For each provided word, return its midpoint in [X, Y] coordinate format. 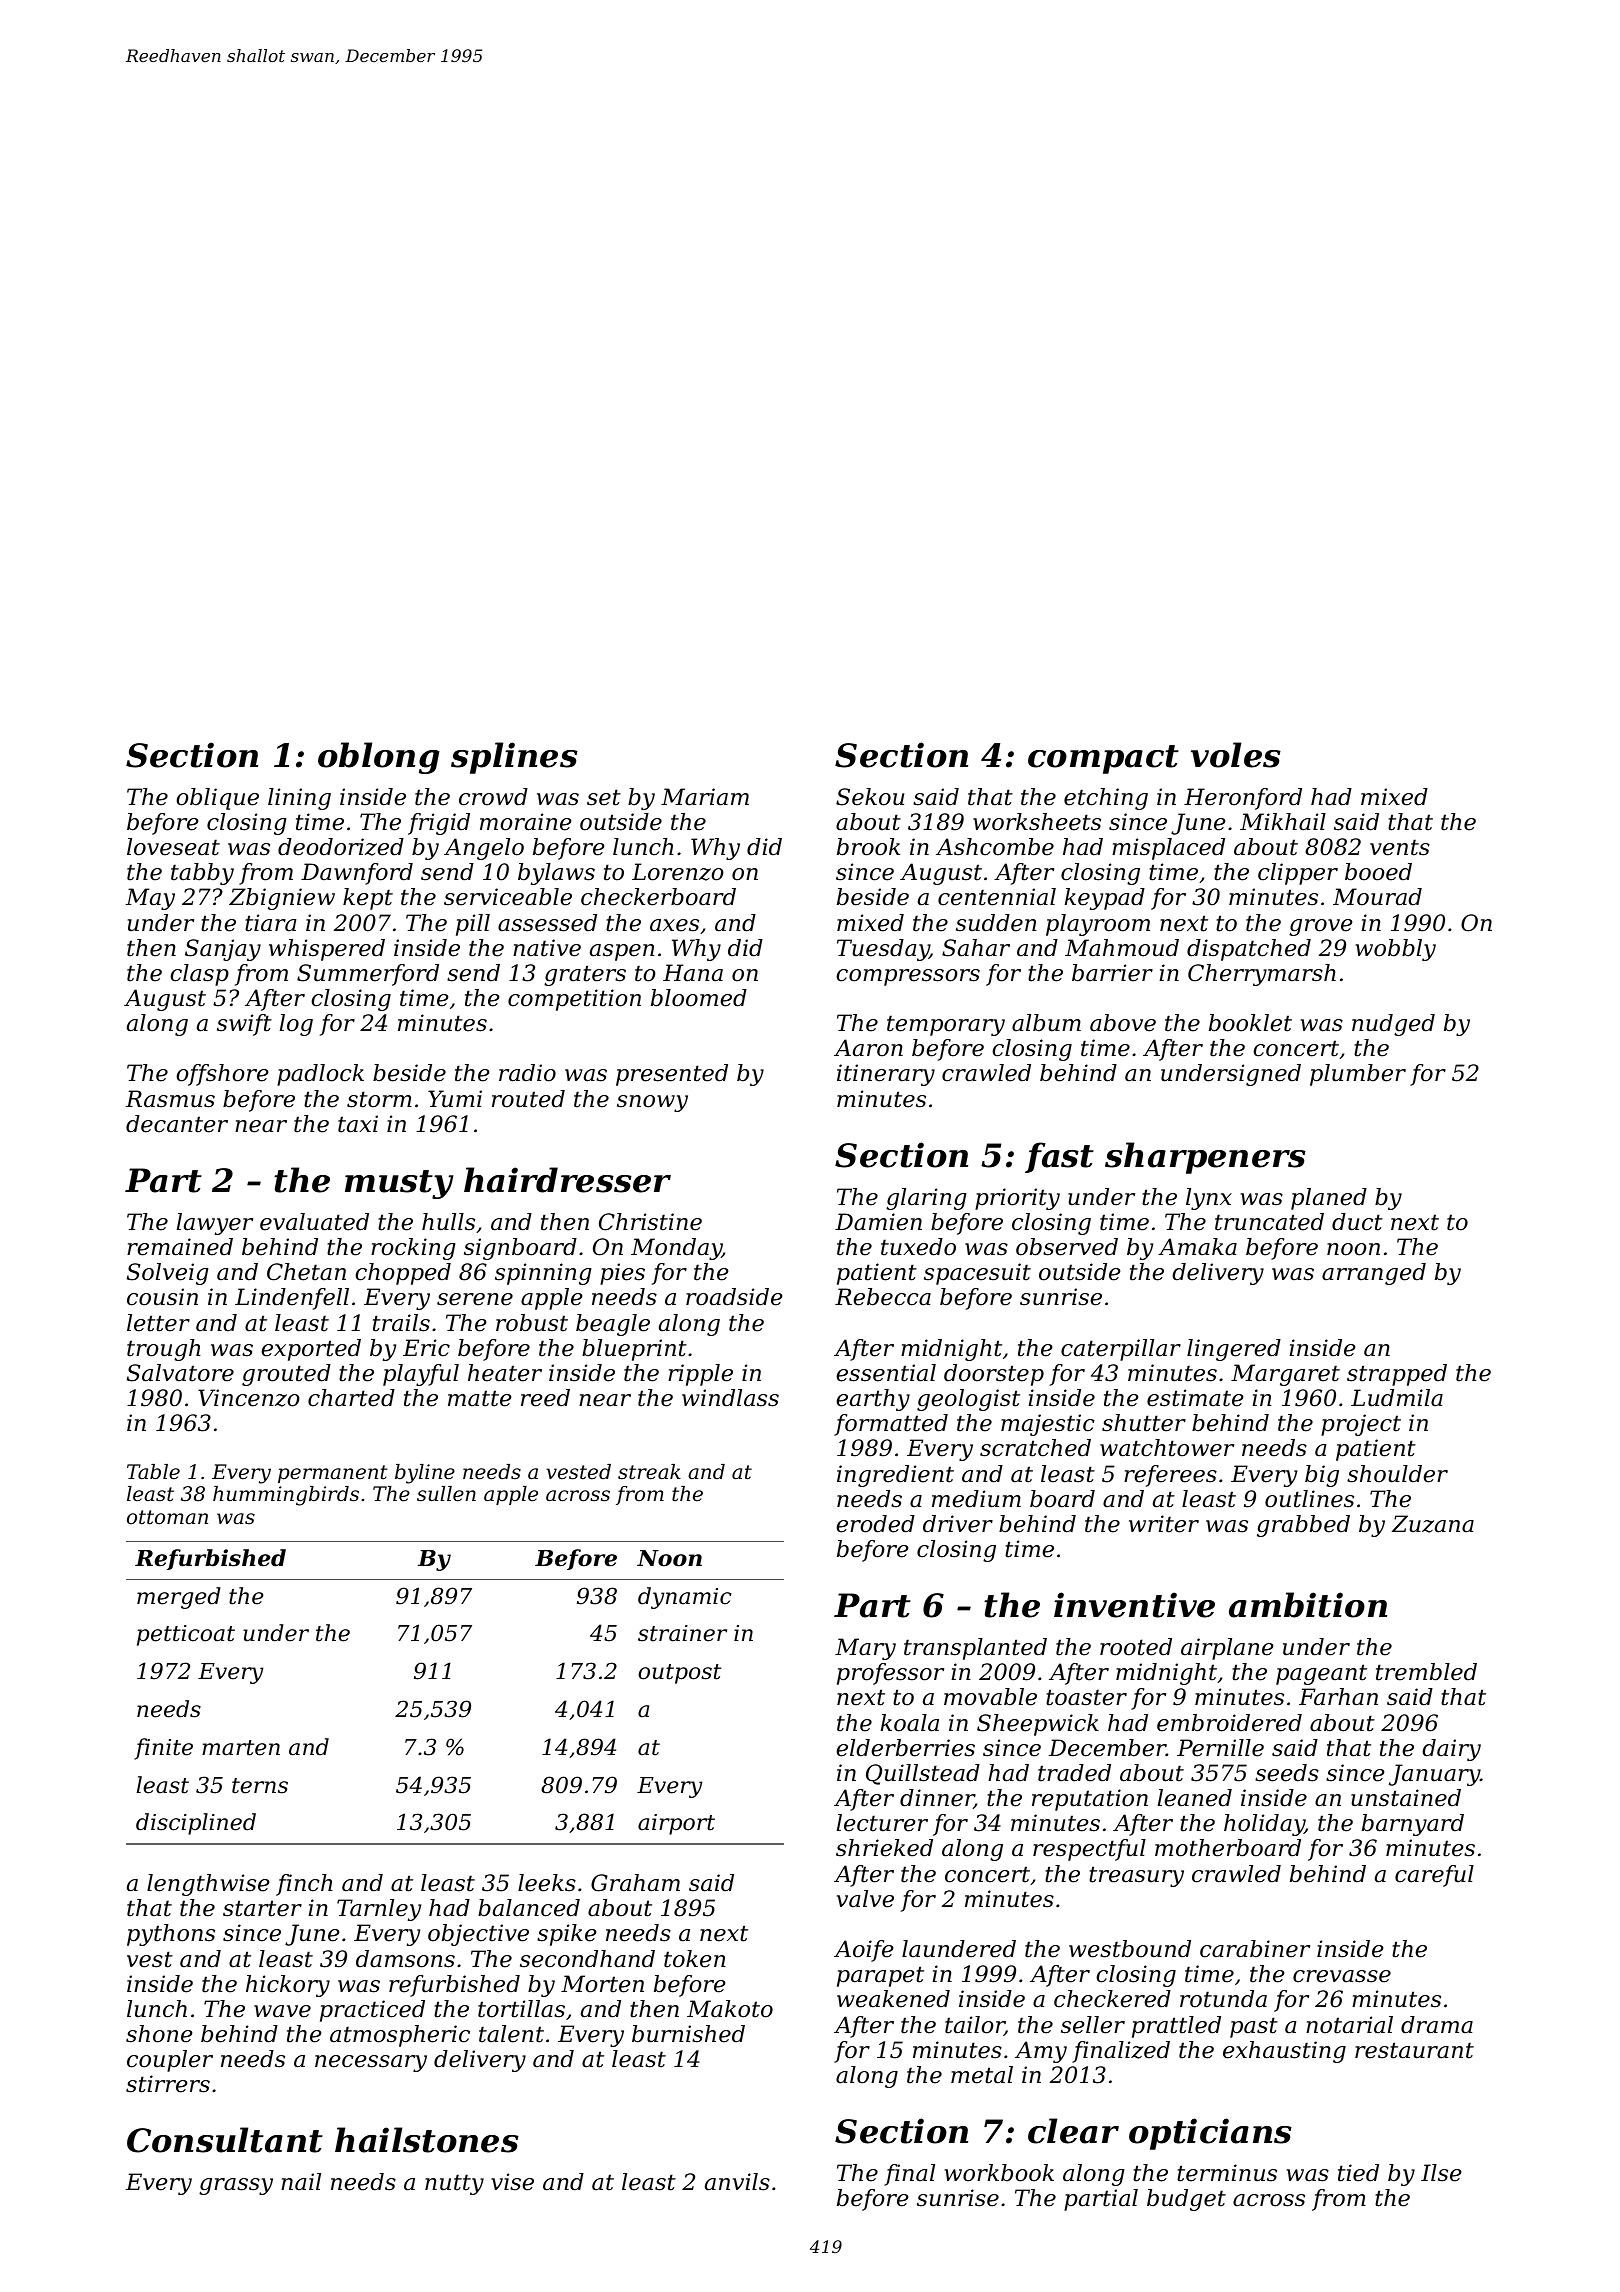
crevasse [1342, 1976]
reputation [1090, 1800]
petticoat [186, 1635]
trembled [1426, 1672]
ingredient [895, 1476]
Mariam [705, 797]
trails [401, 1323]
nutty [454, 2184]
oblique [217, 799]
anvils [737, 2182]
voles [1236, 755]
